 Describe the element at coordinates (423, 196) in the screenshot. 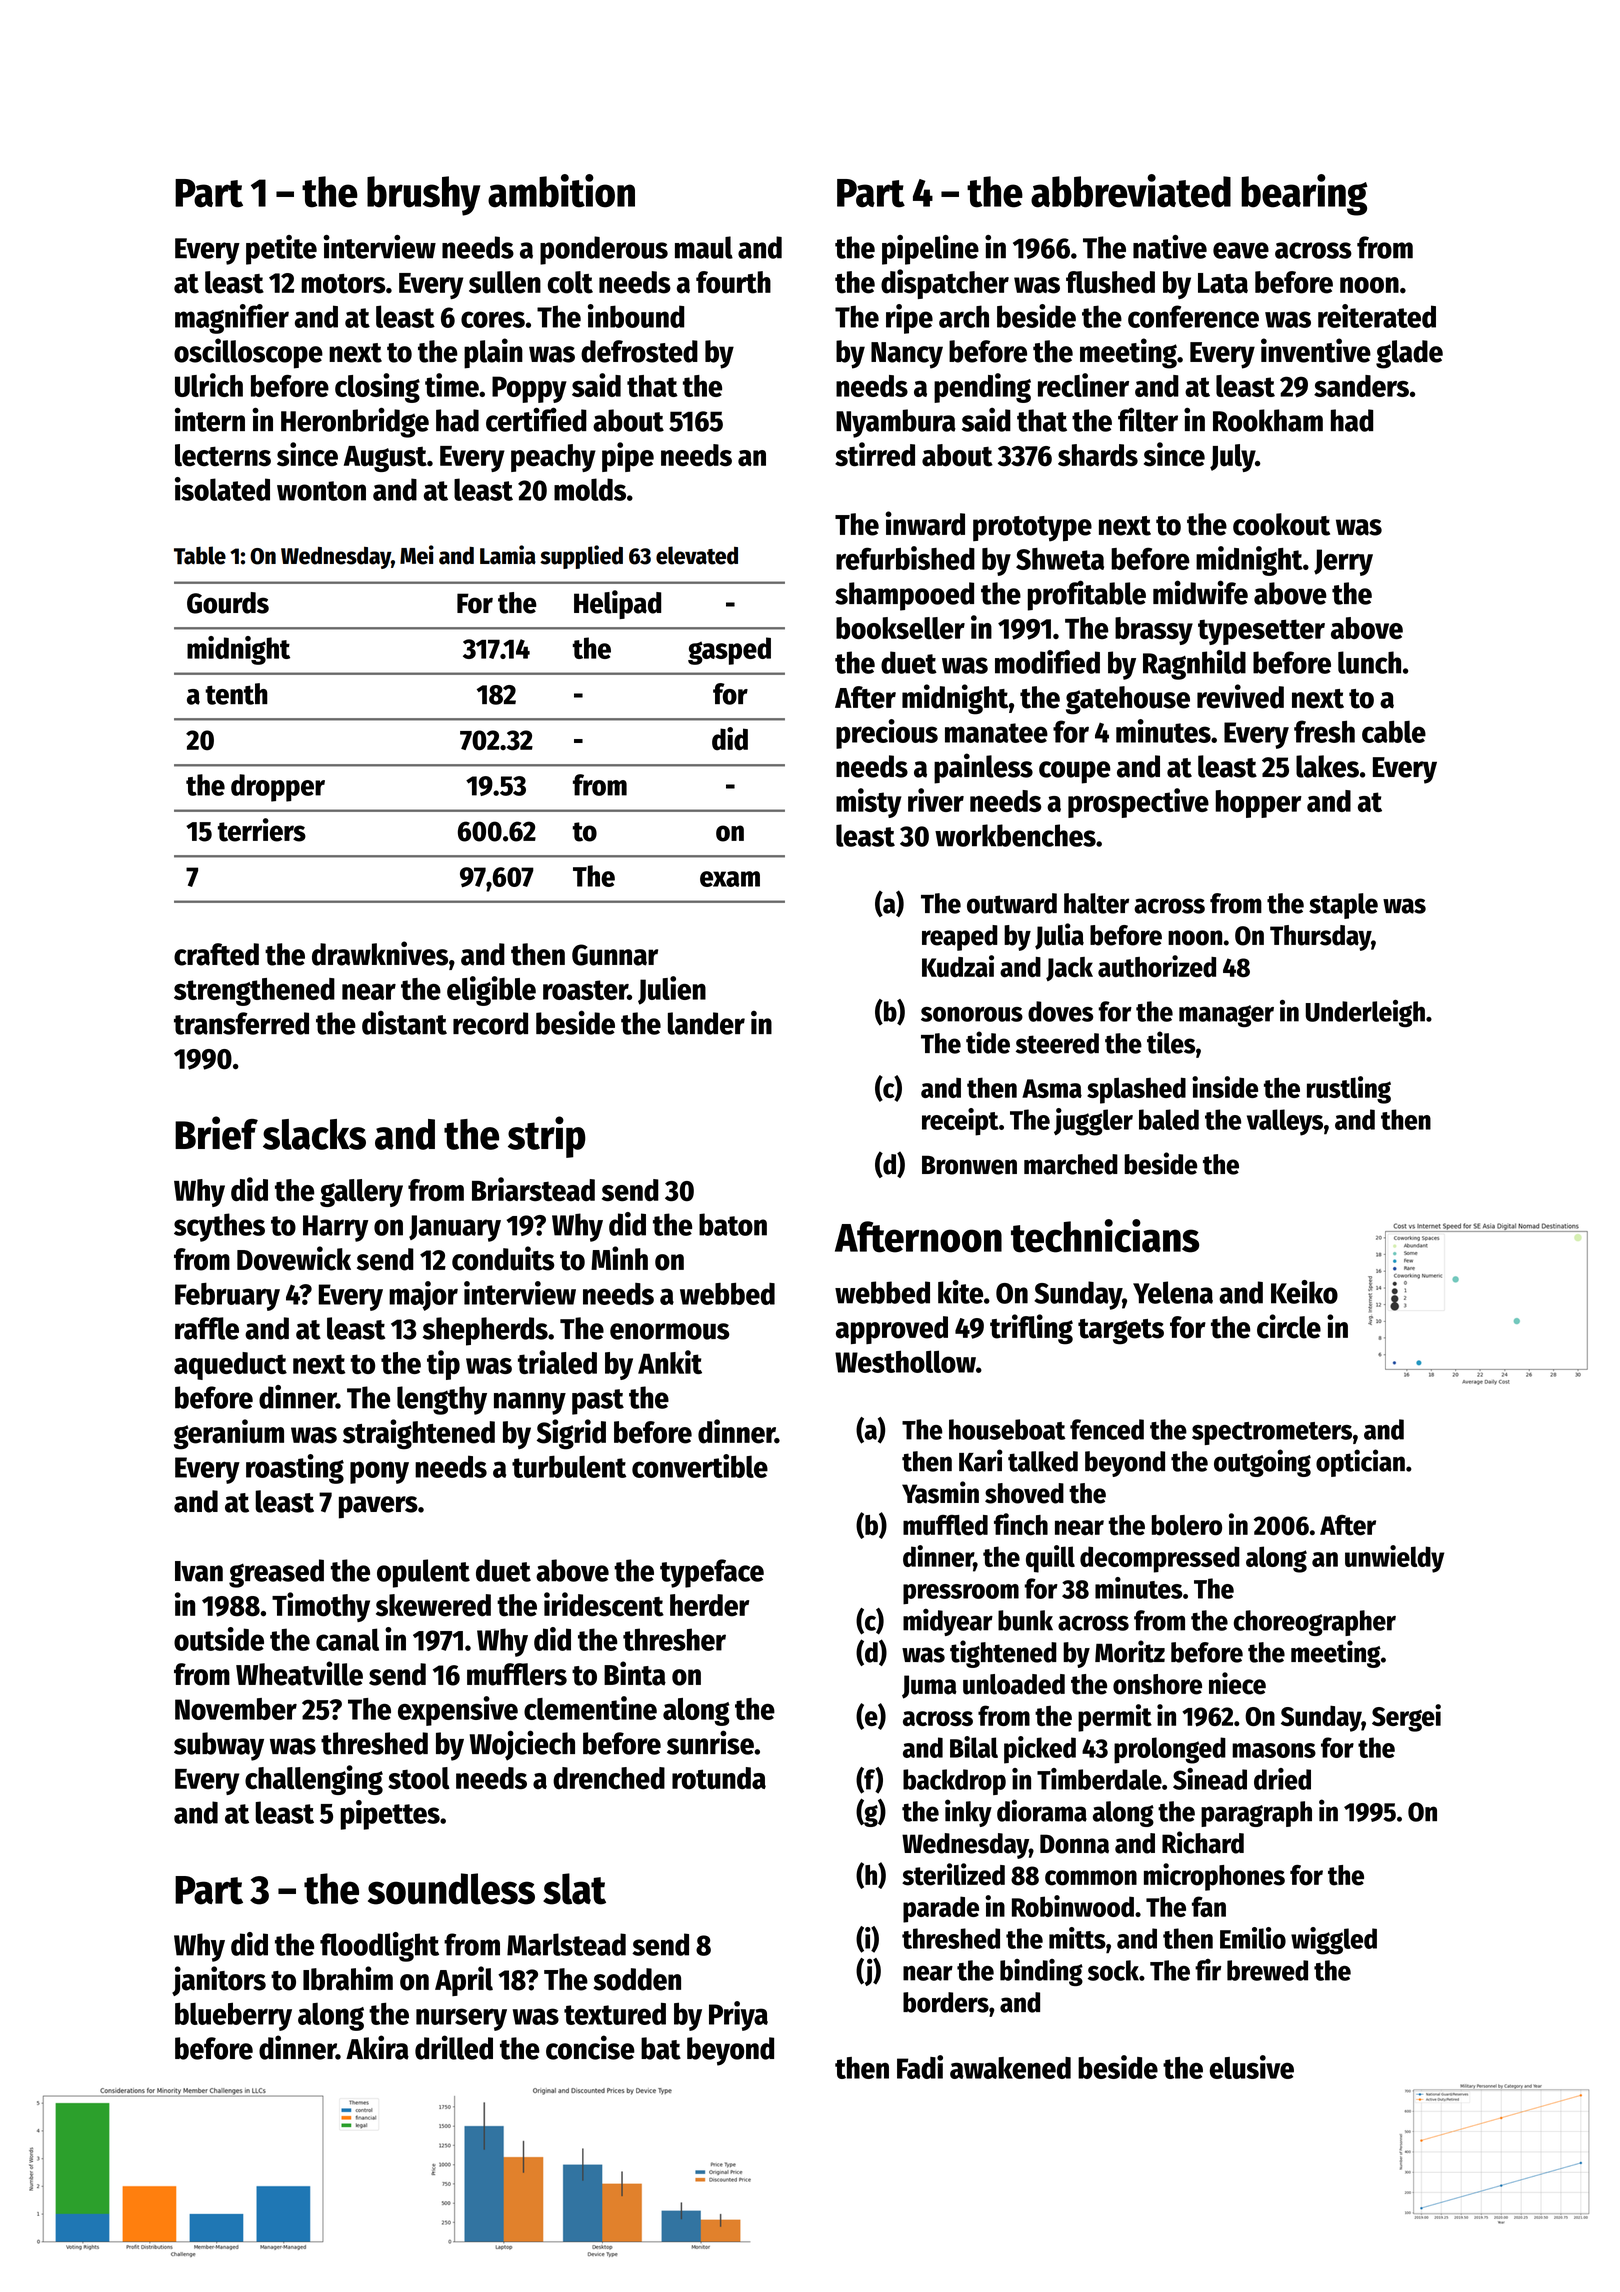

I see `brushy` at that location.
